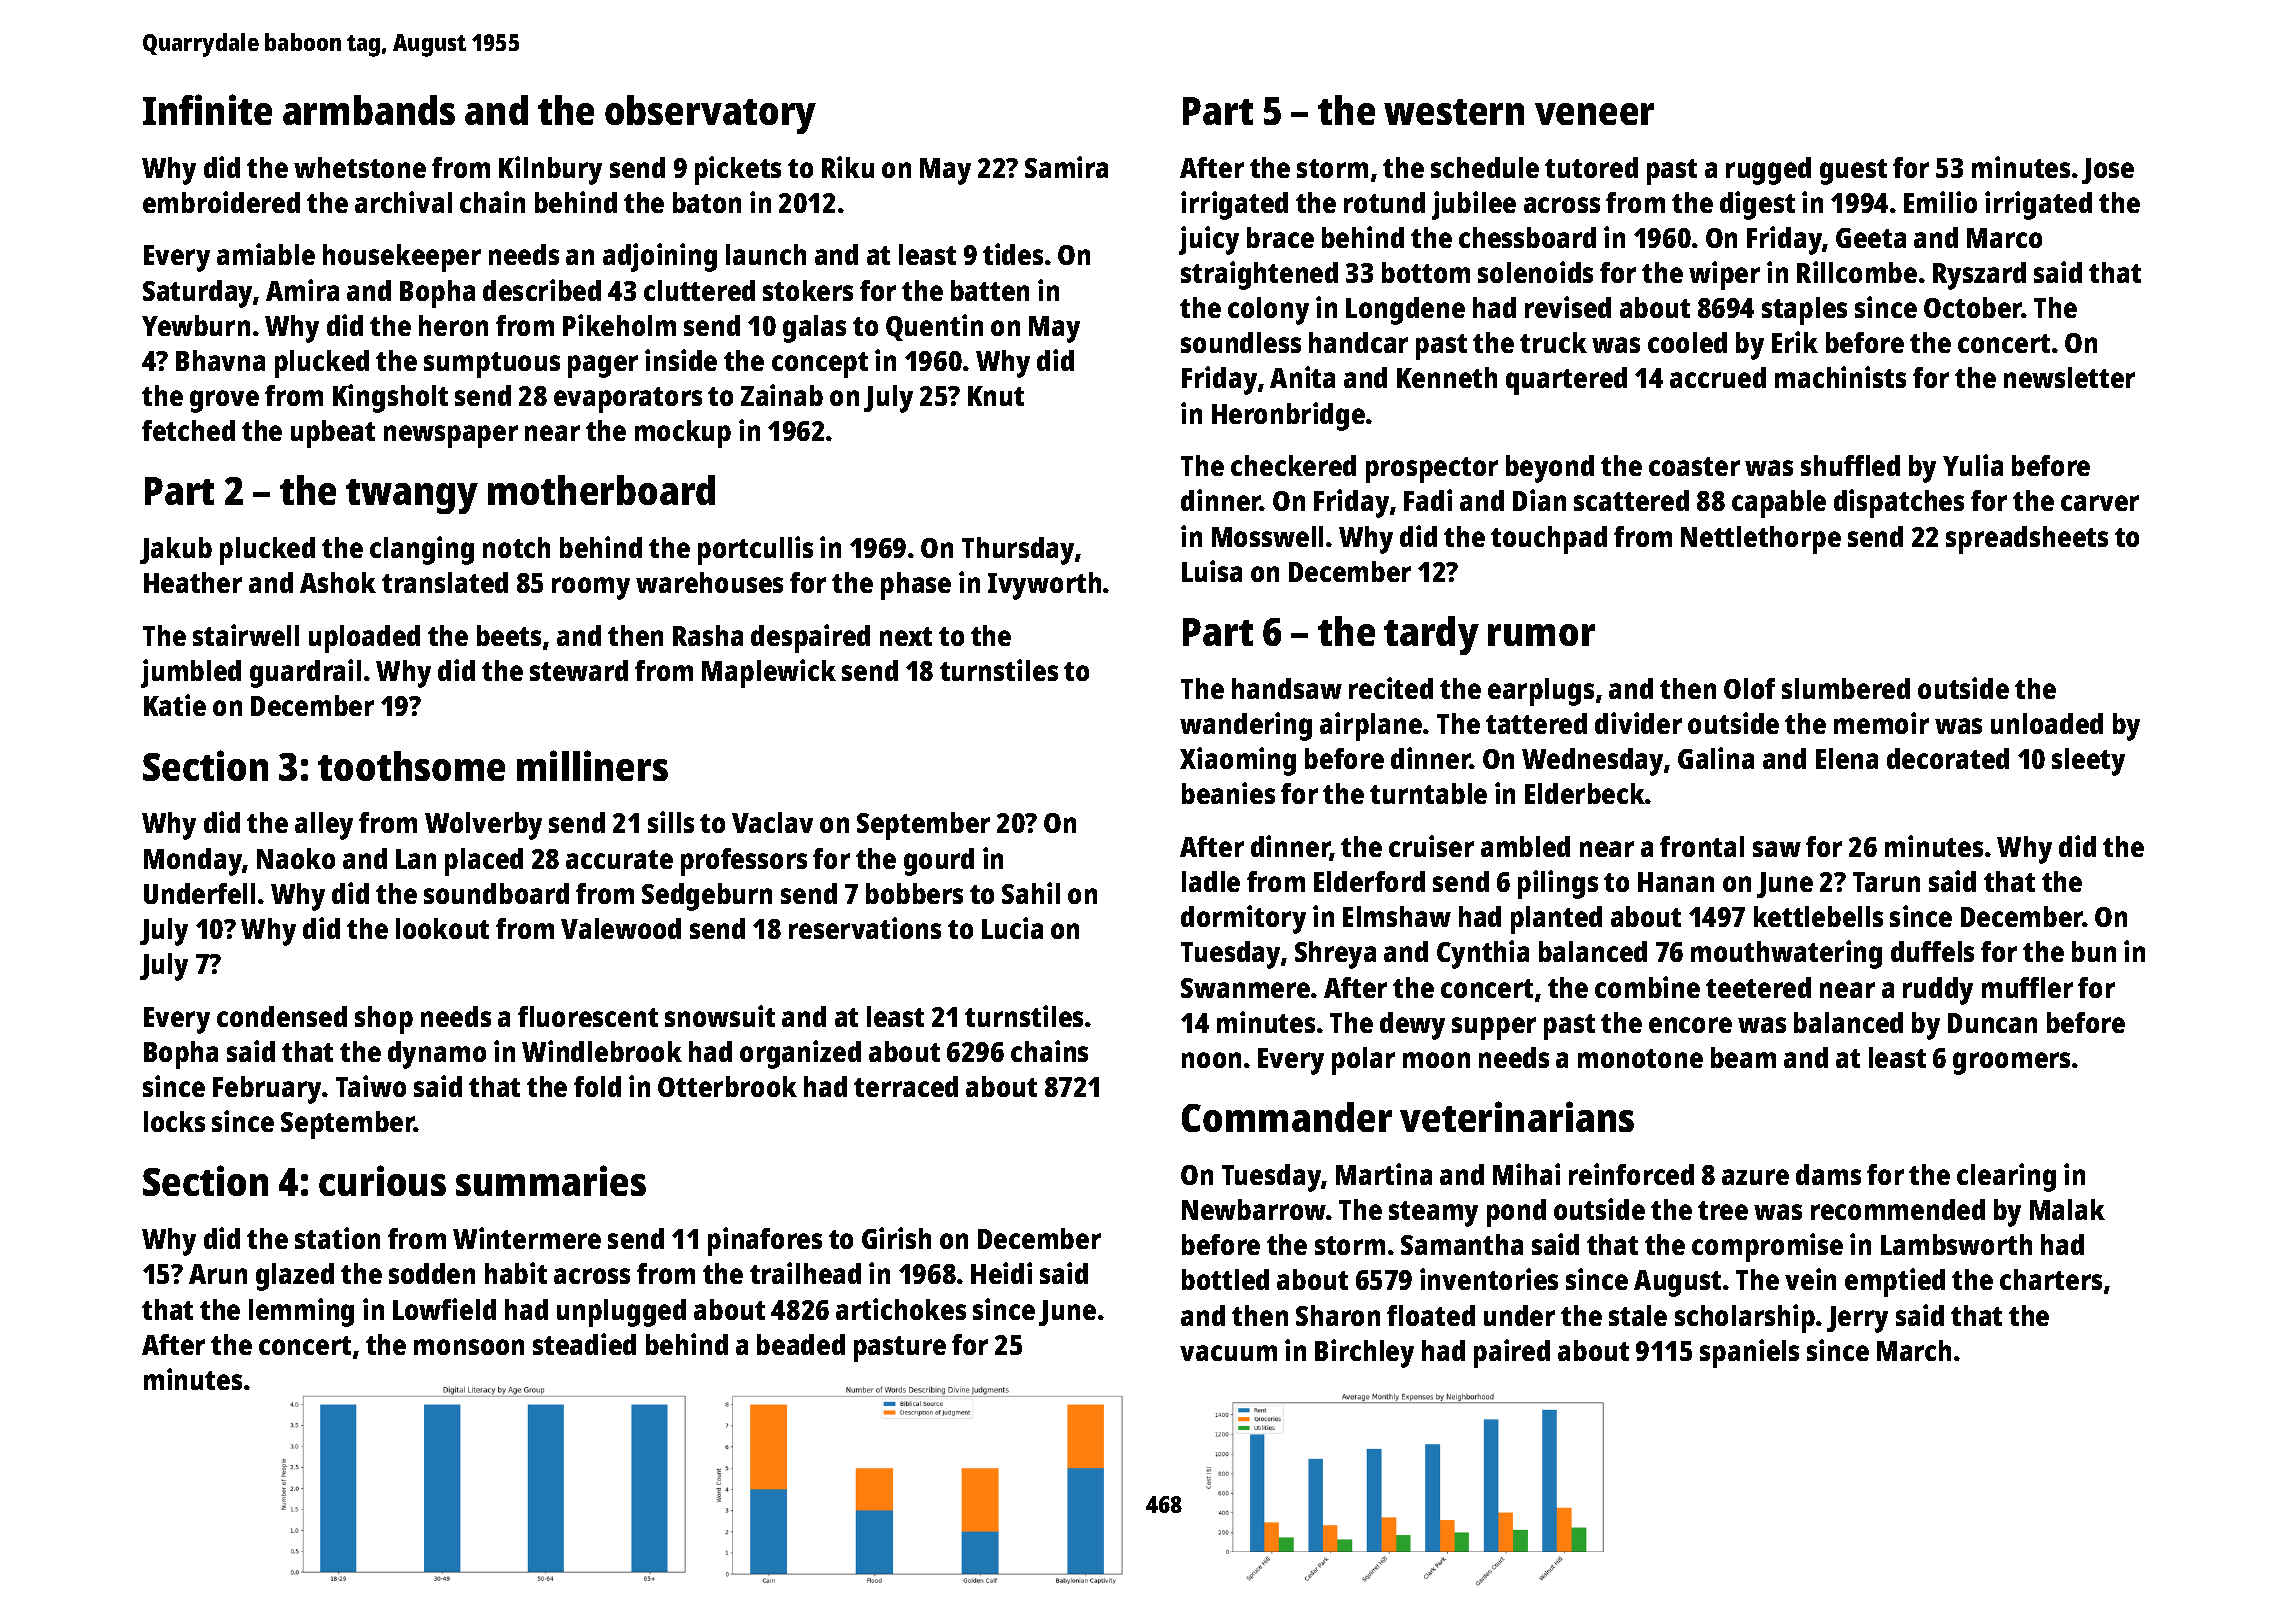  Describe the element at coordinates (1761, 540) in the image. I see `Nettlethorpe` at that location.
